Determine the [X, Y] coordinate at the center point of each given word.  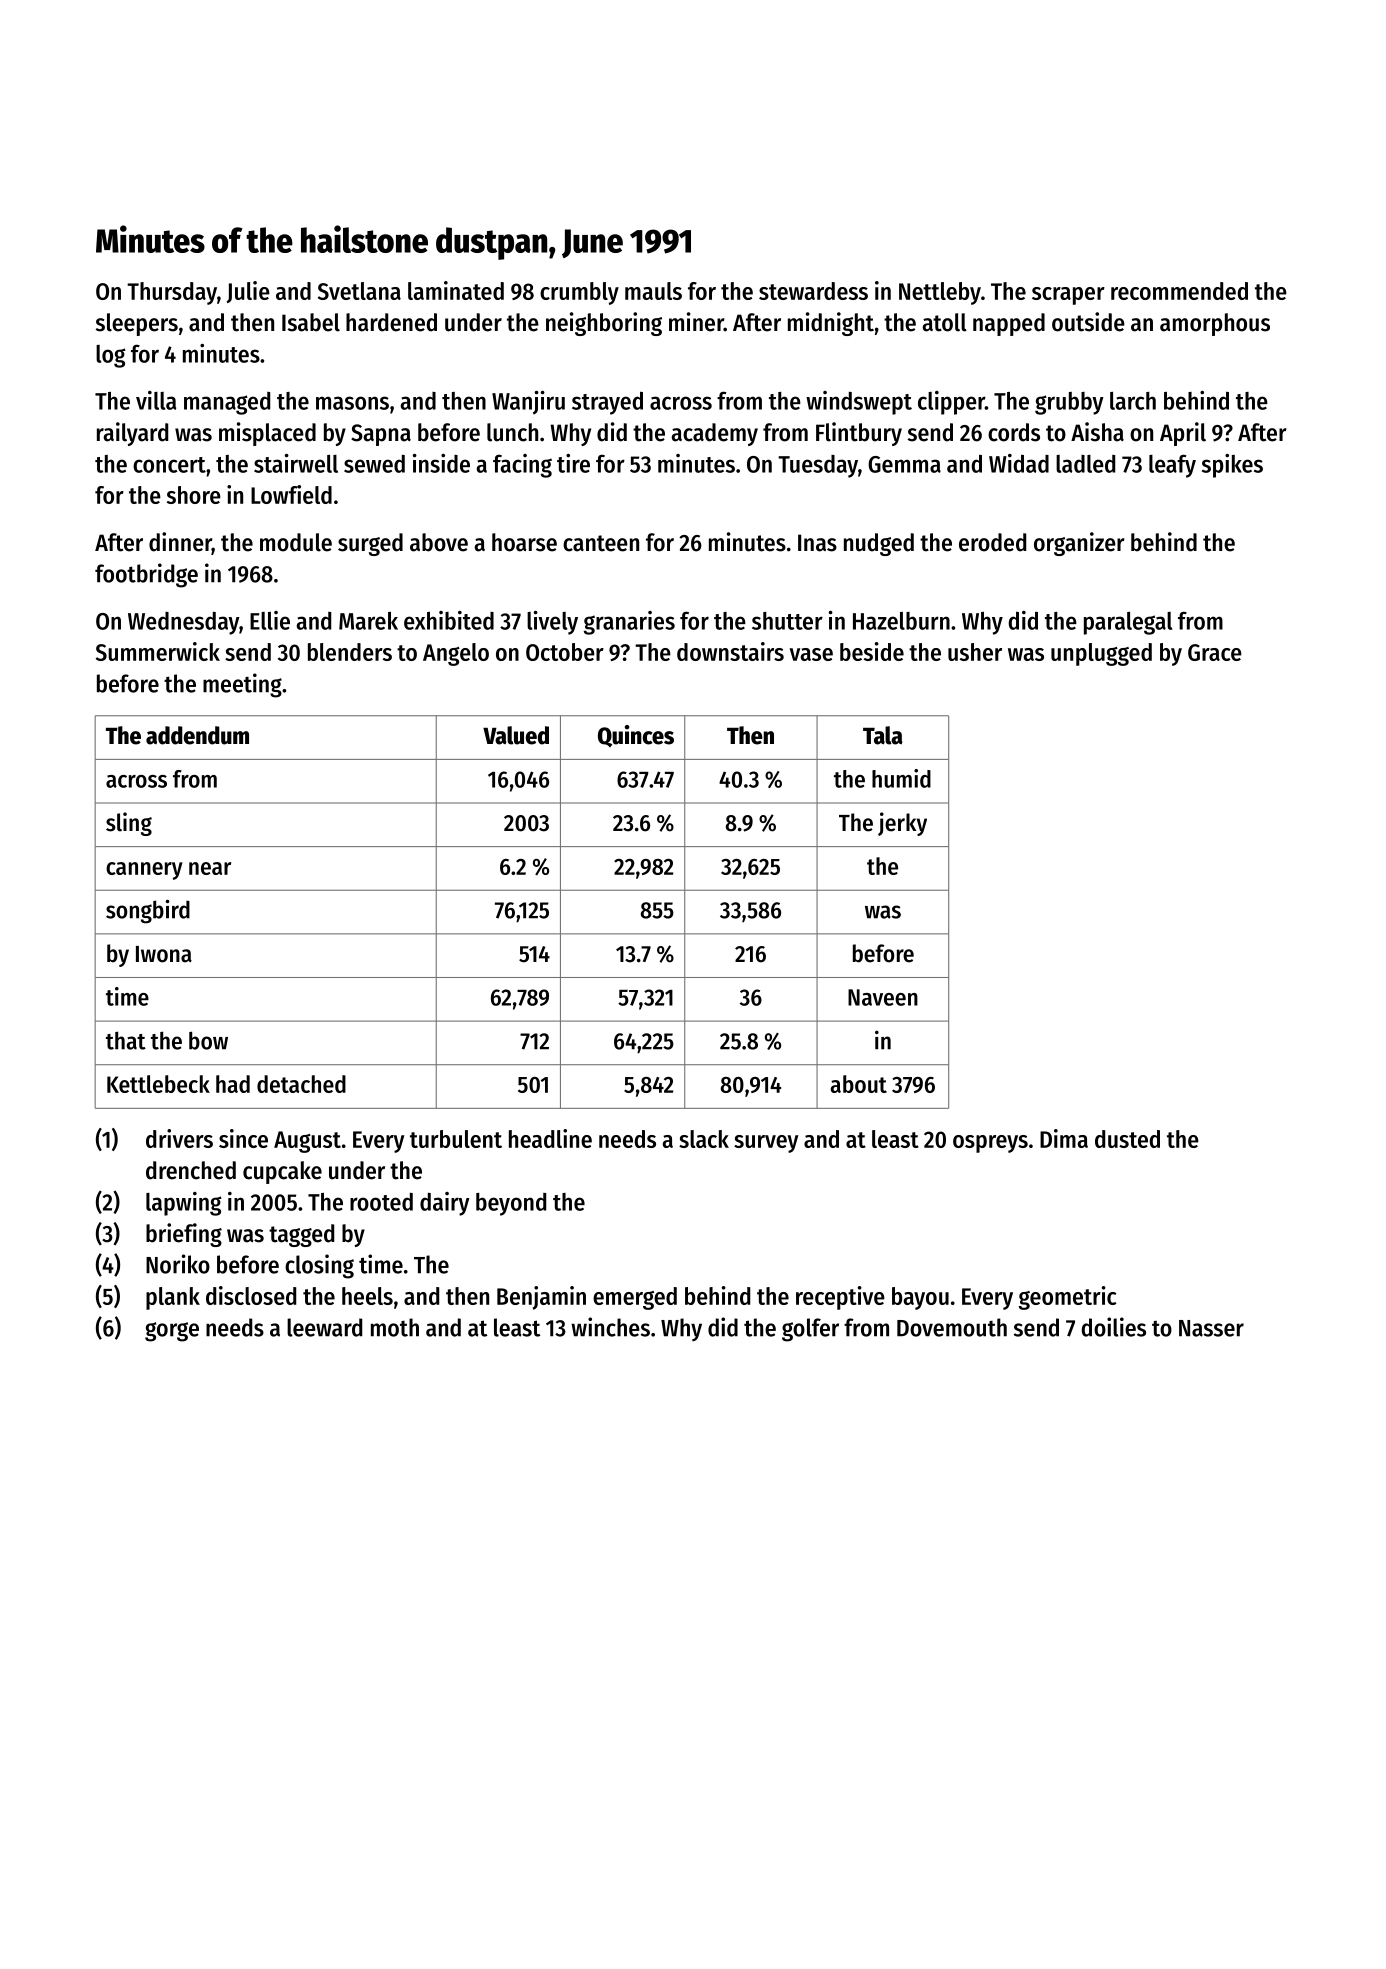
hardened [391, 322]
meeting [242, 685]
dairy [445, 1204]
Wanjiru [528, 402]
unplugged [1101, 654]
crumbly [579, 293]
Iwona [164, 954]
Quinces [636, 736]
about [858, 1084]
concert [169, 465]
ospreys [990, 1144]
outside [1088, 322]
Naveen [883, 997]
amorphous [1215, 324]
